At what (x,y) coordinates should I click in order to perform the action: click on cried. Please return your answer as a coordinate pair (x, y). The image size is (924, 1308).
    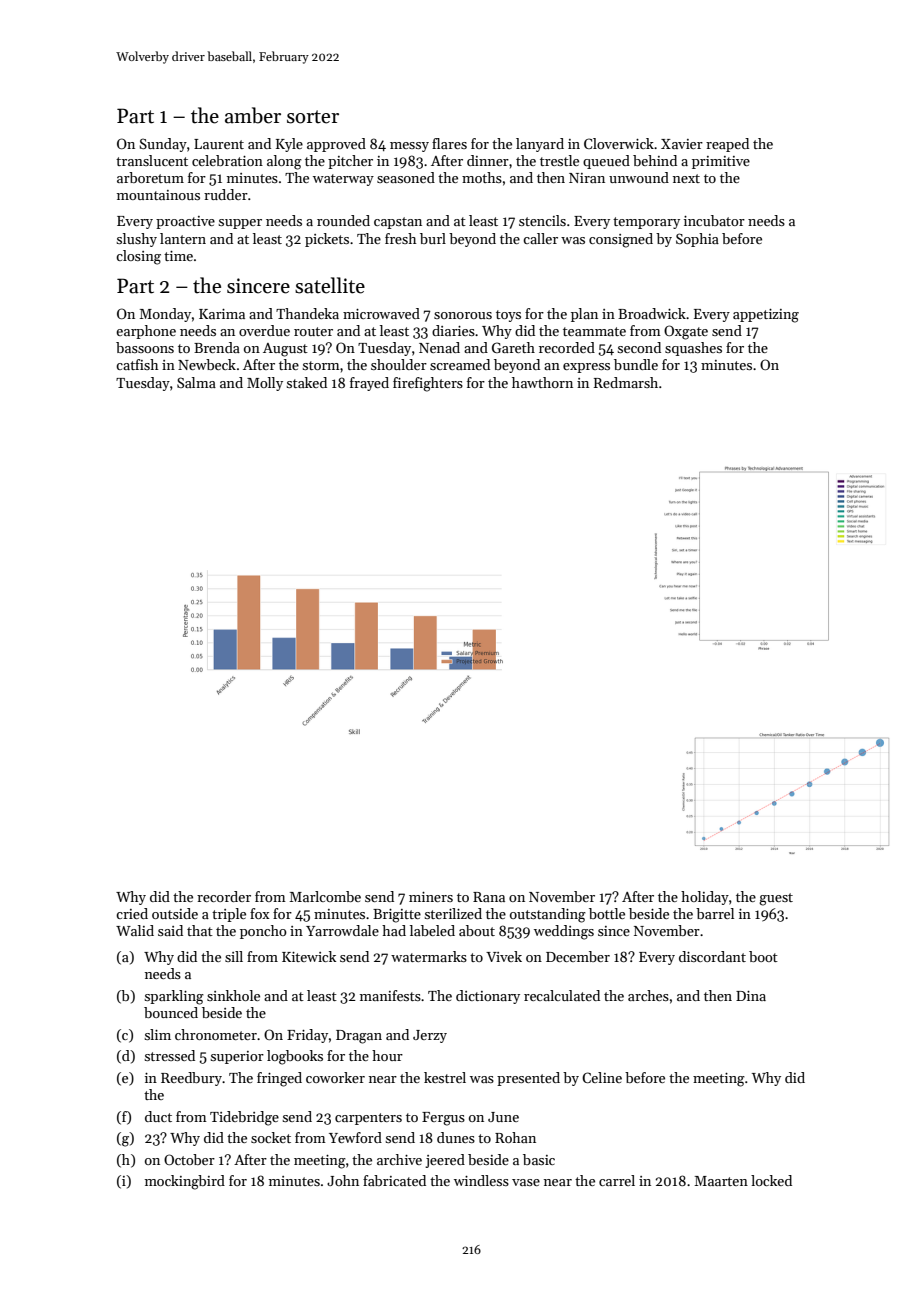
    Looking at the image, I should click on (132, 913).
